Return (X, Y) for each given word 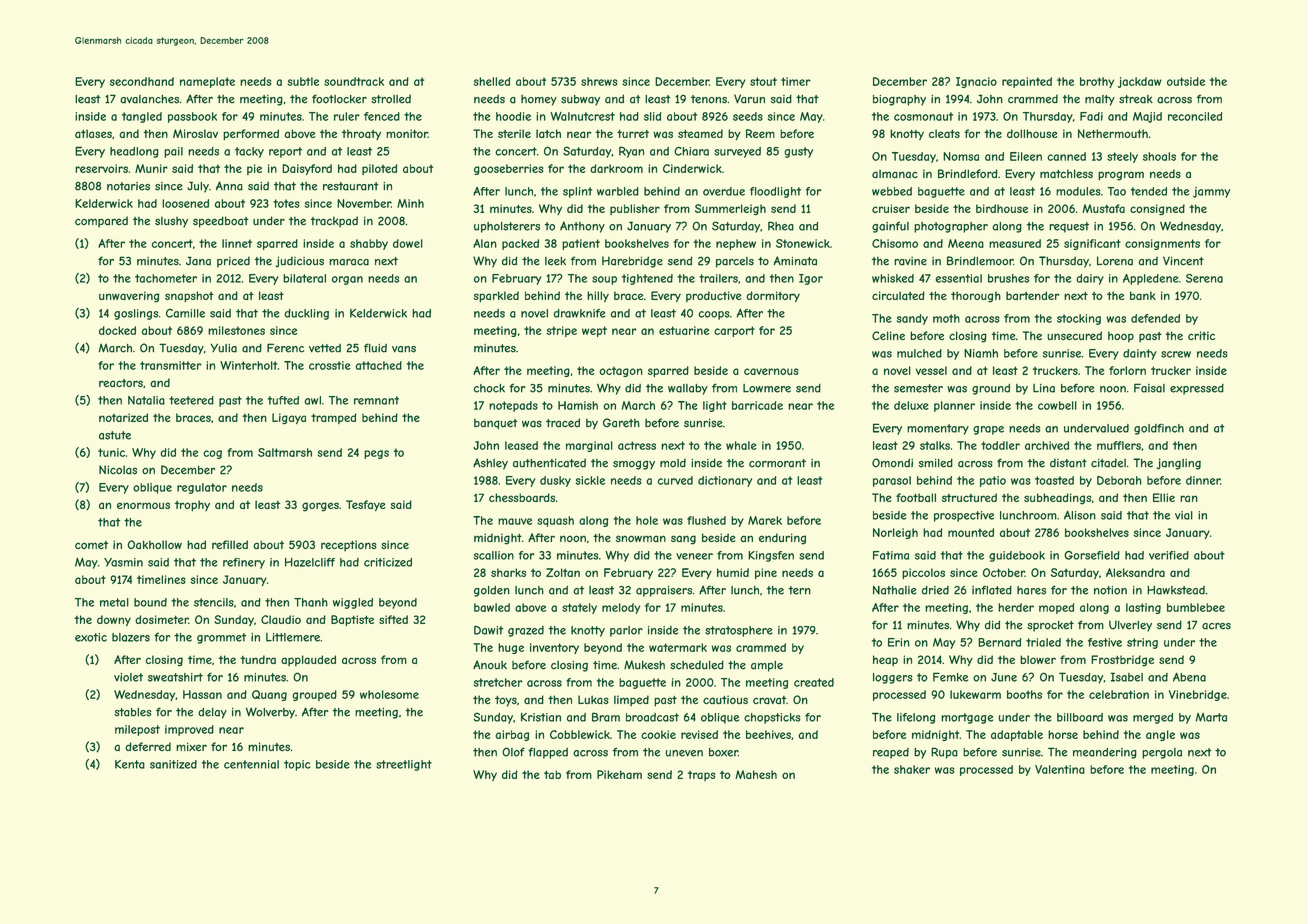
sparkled (496, 296)
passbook (192, 117)
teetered (191, 400)
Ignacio (976, 82)
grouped (314, 695)
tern (799, 590)
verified (1169, 555)
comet (91, 545)
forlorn (1127, 370)
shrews (599, 81)
